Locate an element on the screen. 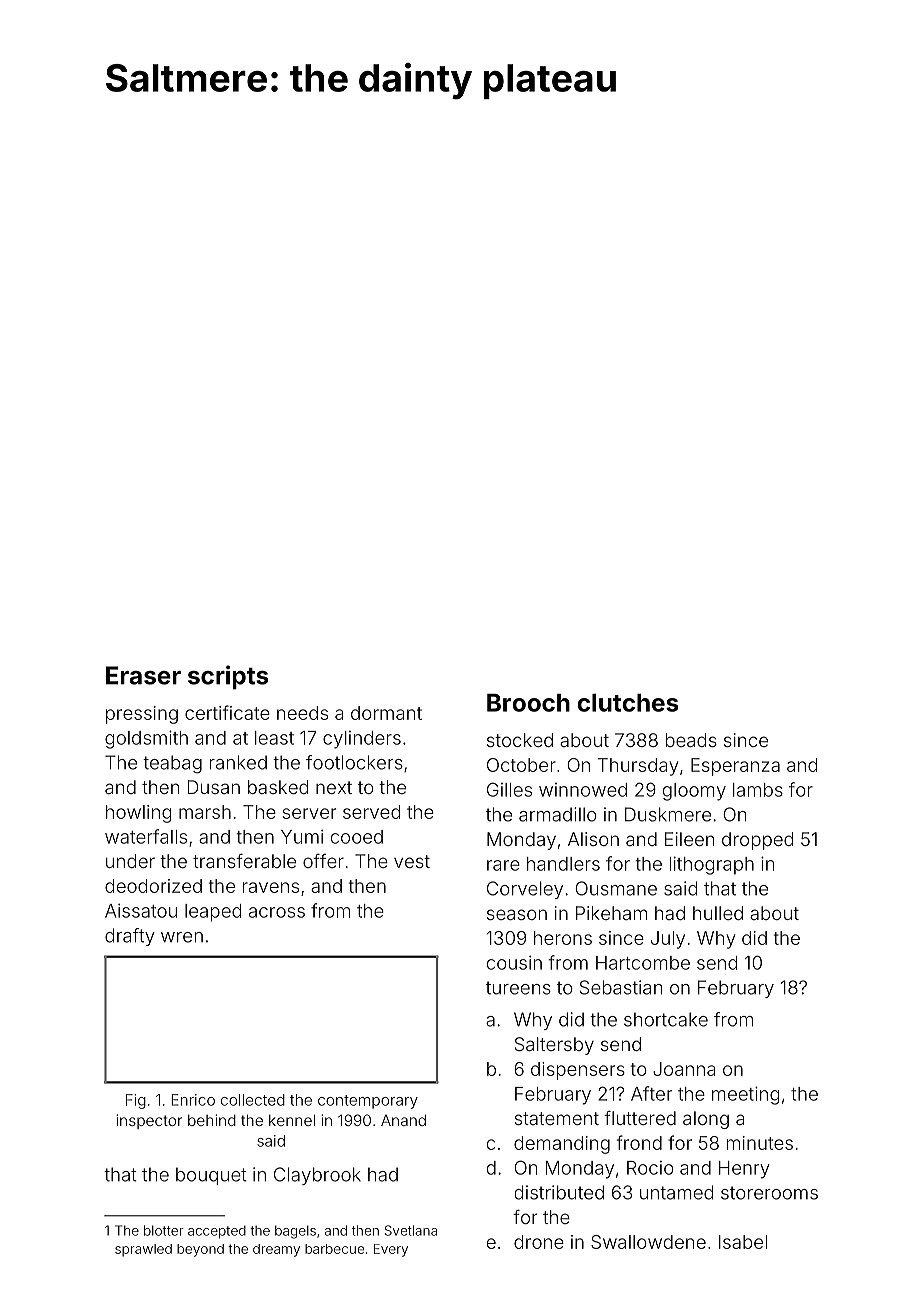 This screenshot has height=1311, width=924. armadillo is located at coordinates (558, 814).
